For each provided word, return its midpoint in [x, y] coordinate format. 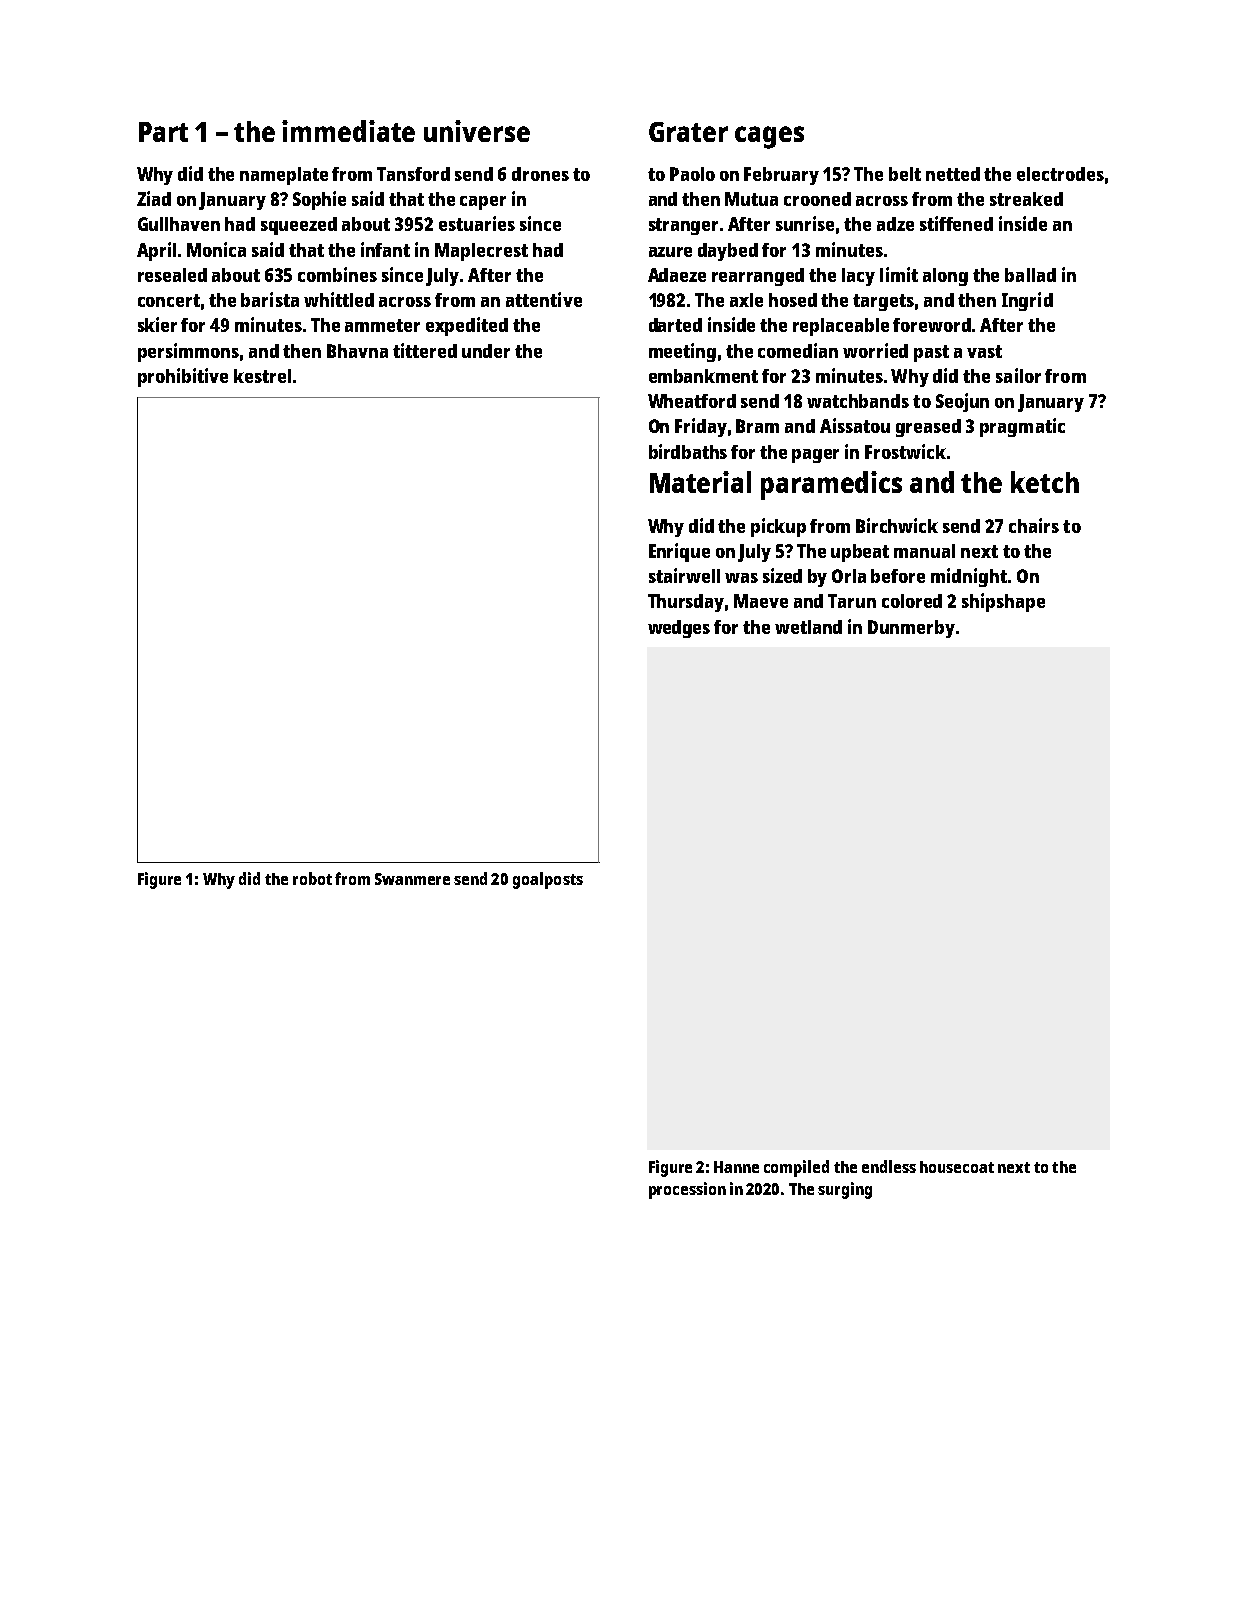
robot [312, 878]
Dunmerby [911, 629]
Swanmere [412, 879]
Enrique [679, 552]
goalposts [548, 880]
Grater [688, 132]
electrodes [1060, 174]
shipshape [1003, 602]
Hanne [736, 1167]
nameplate [284, 176]
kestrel [262, 376]
